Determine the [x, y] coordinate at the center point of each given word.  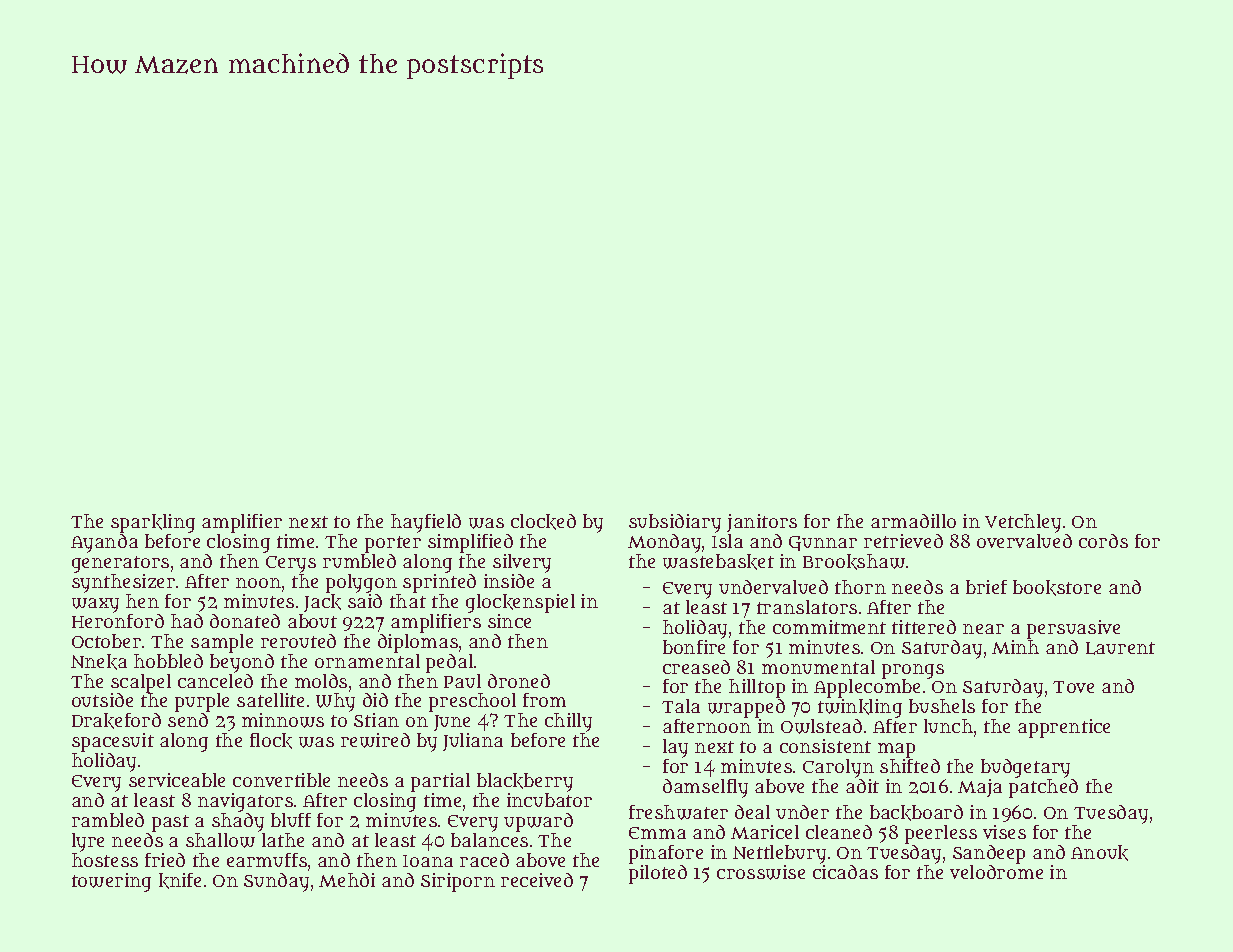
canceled [215, 681]
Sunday [276, 882]
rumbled [359, 561]
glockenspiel [520, 603]
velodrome [996, 872]
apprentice [1064, 728]
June [452, 723]
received [537, 880]
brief [986, 587]
